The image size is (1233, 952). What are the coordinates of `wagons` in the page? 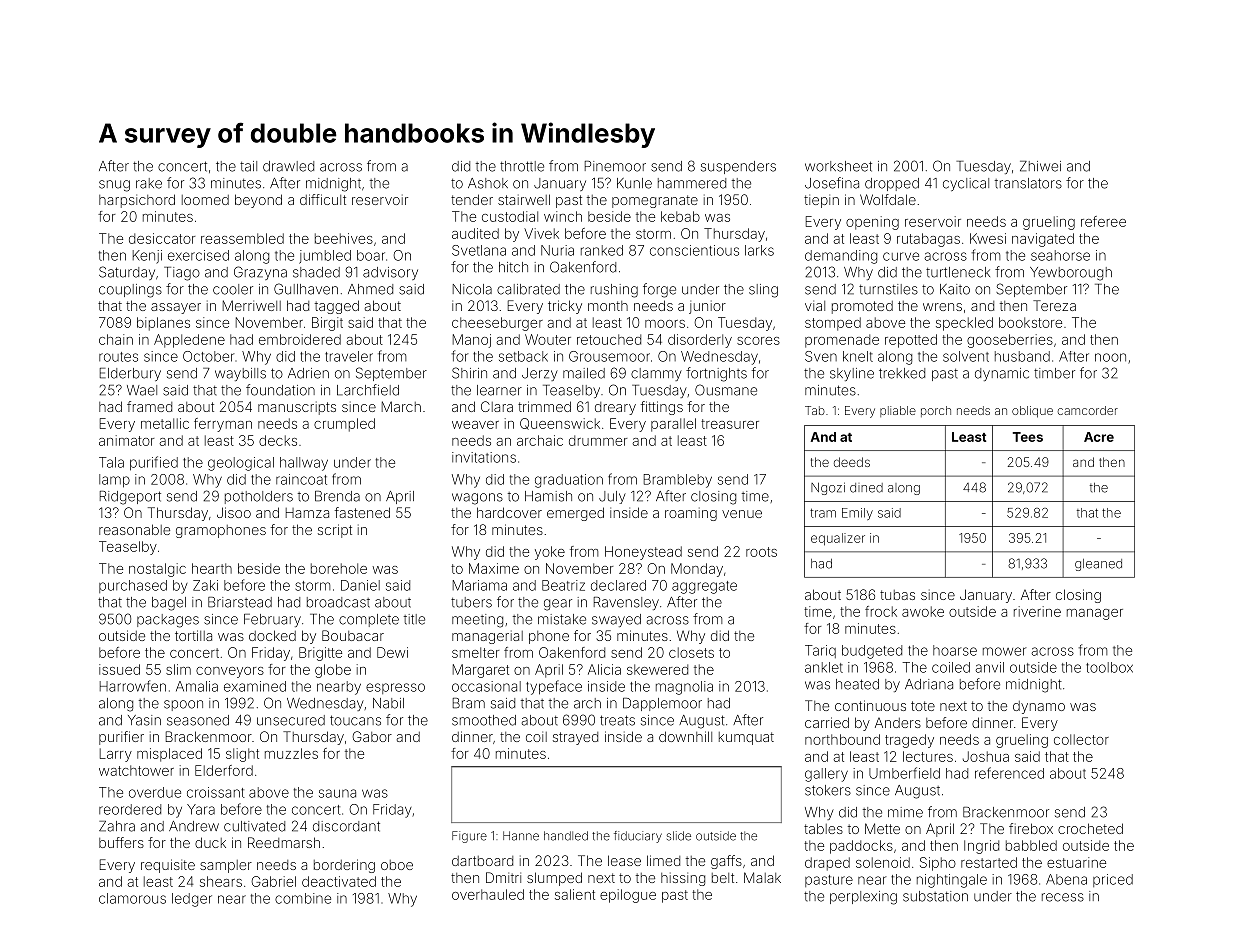 It's located at (477, 499).
